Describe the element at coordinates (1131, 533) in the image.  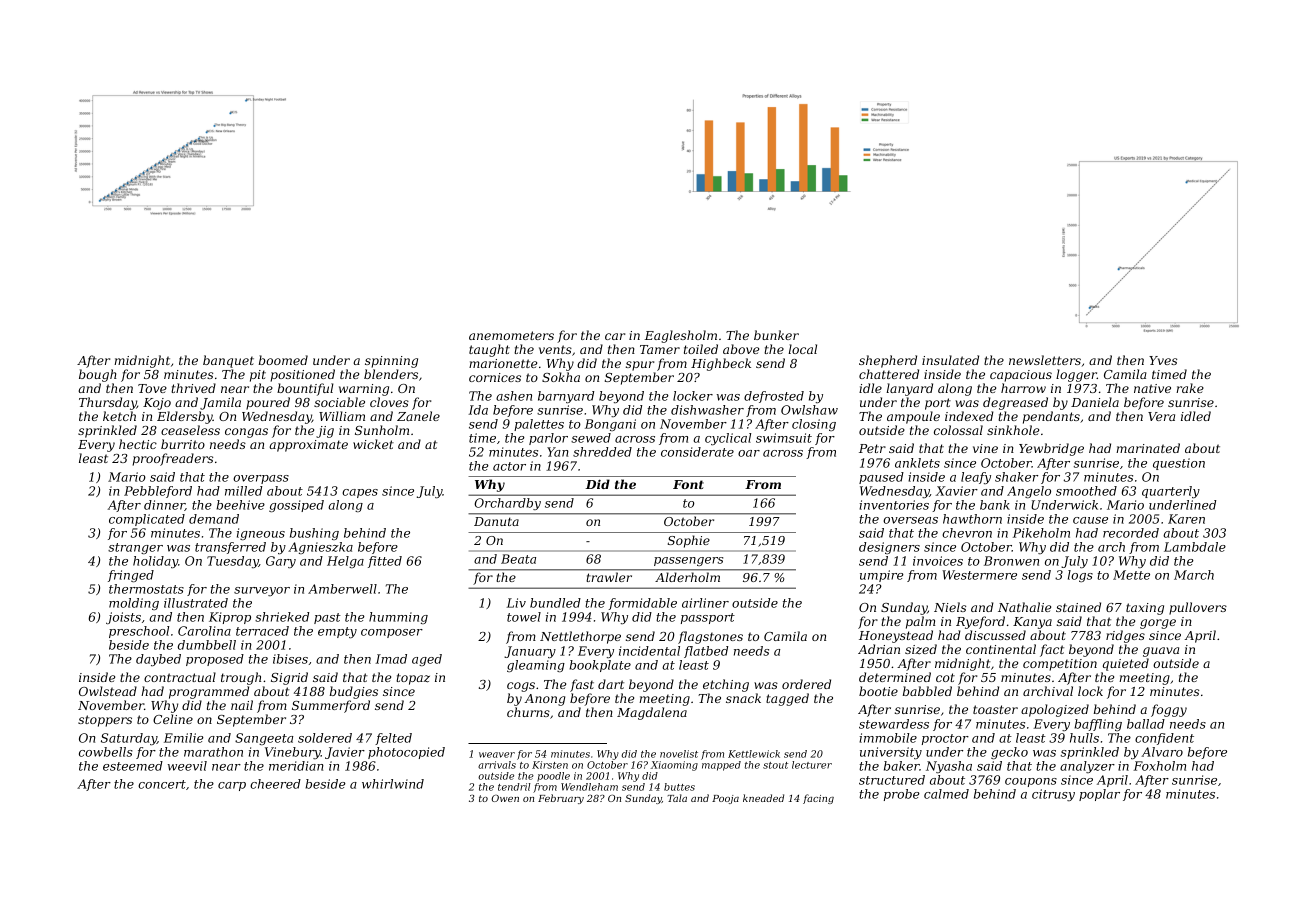
I see `recorded` at that location.
